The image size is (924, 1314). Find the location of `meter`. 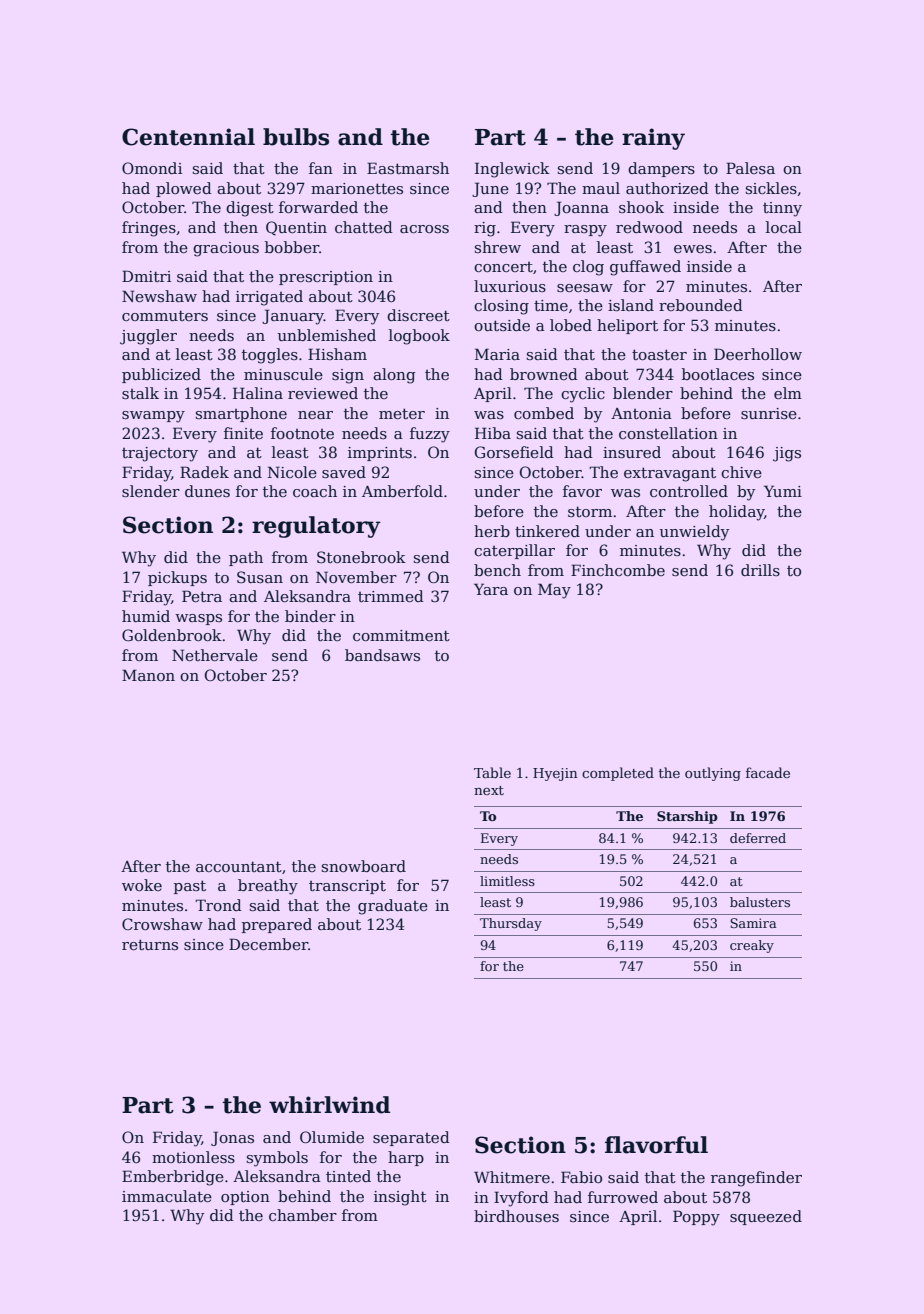

meter is located at coordinates (402, 413).
